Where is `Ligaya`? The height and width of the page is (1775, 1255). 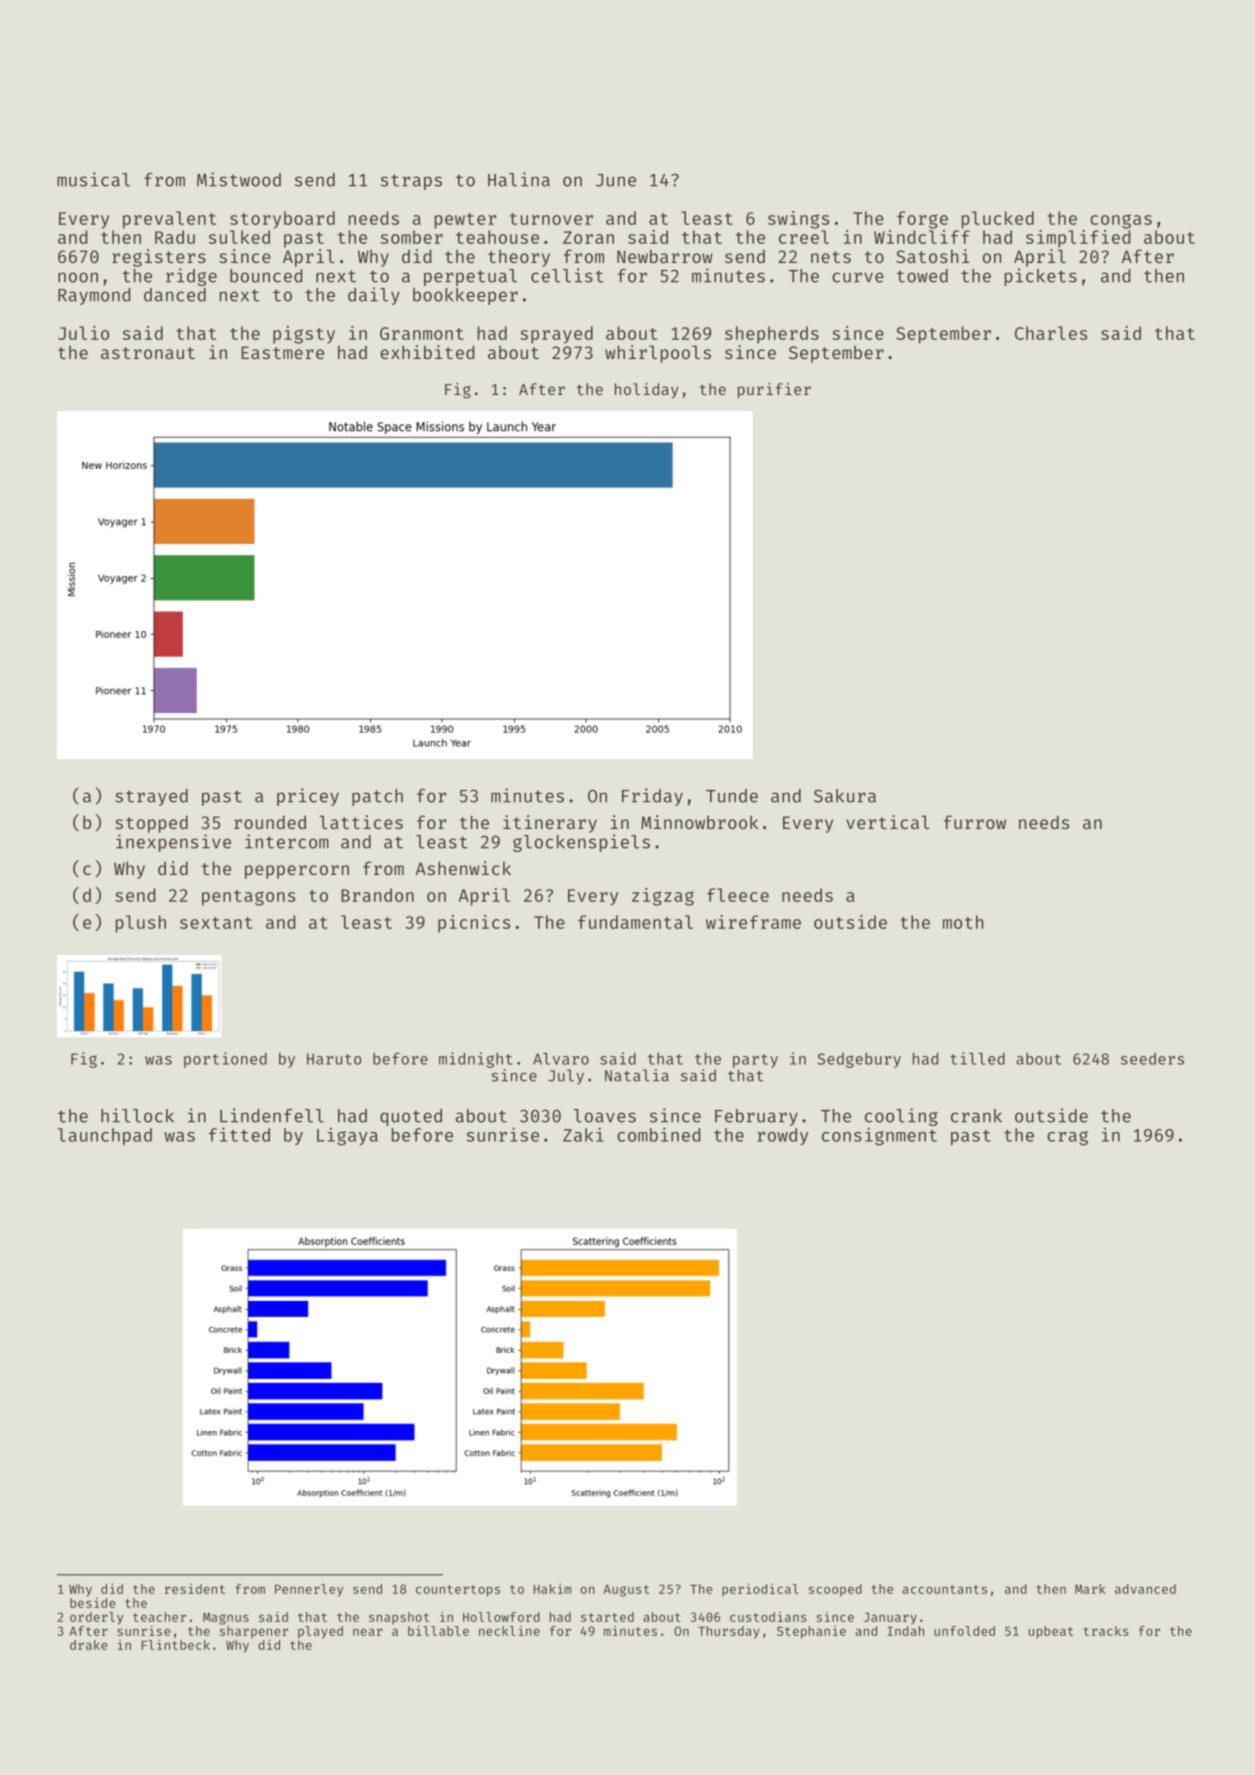
Ligaya is located at coordinates (347, 1137).
